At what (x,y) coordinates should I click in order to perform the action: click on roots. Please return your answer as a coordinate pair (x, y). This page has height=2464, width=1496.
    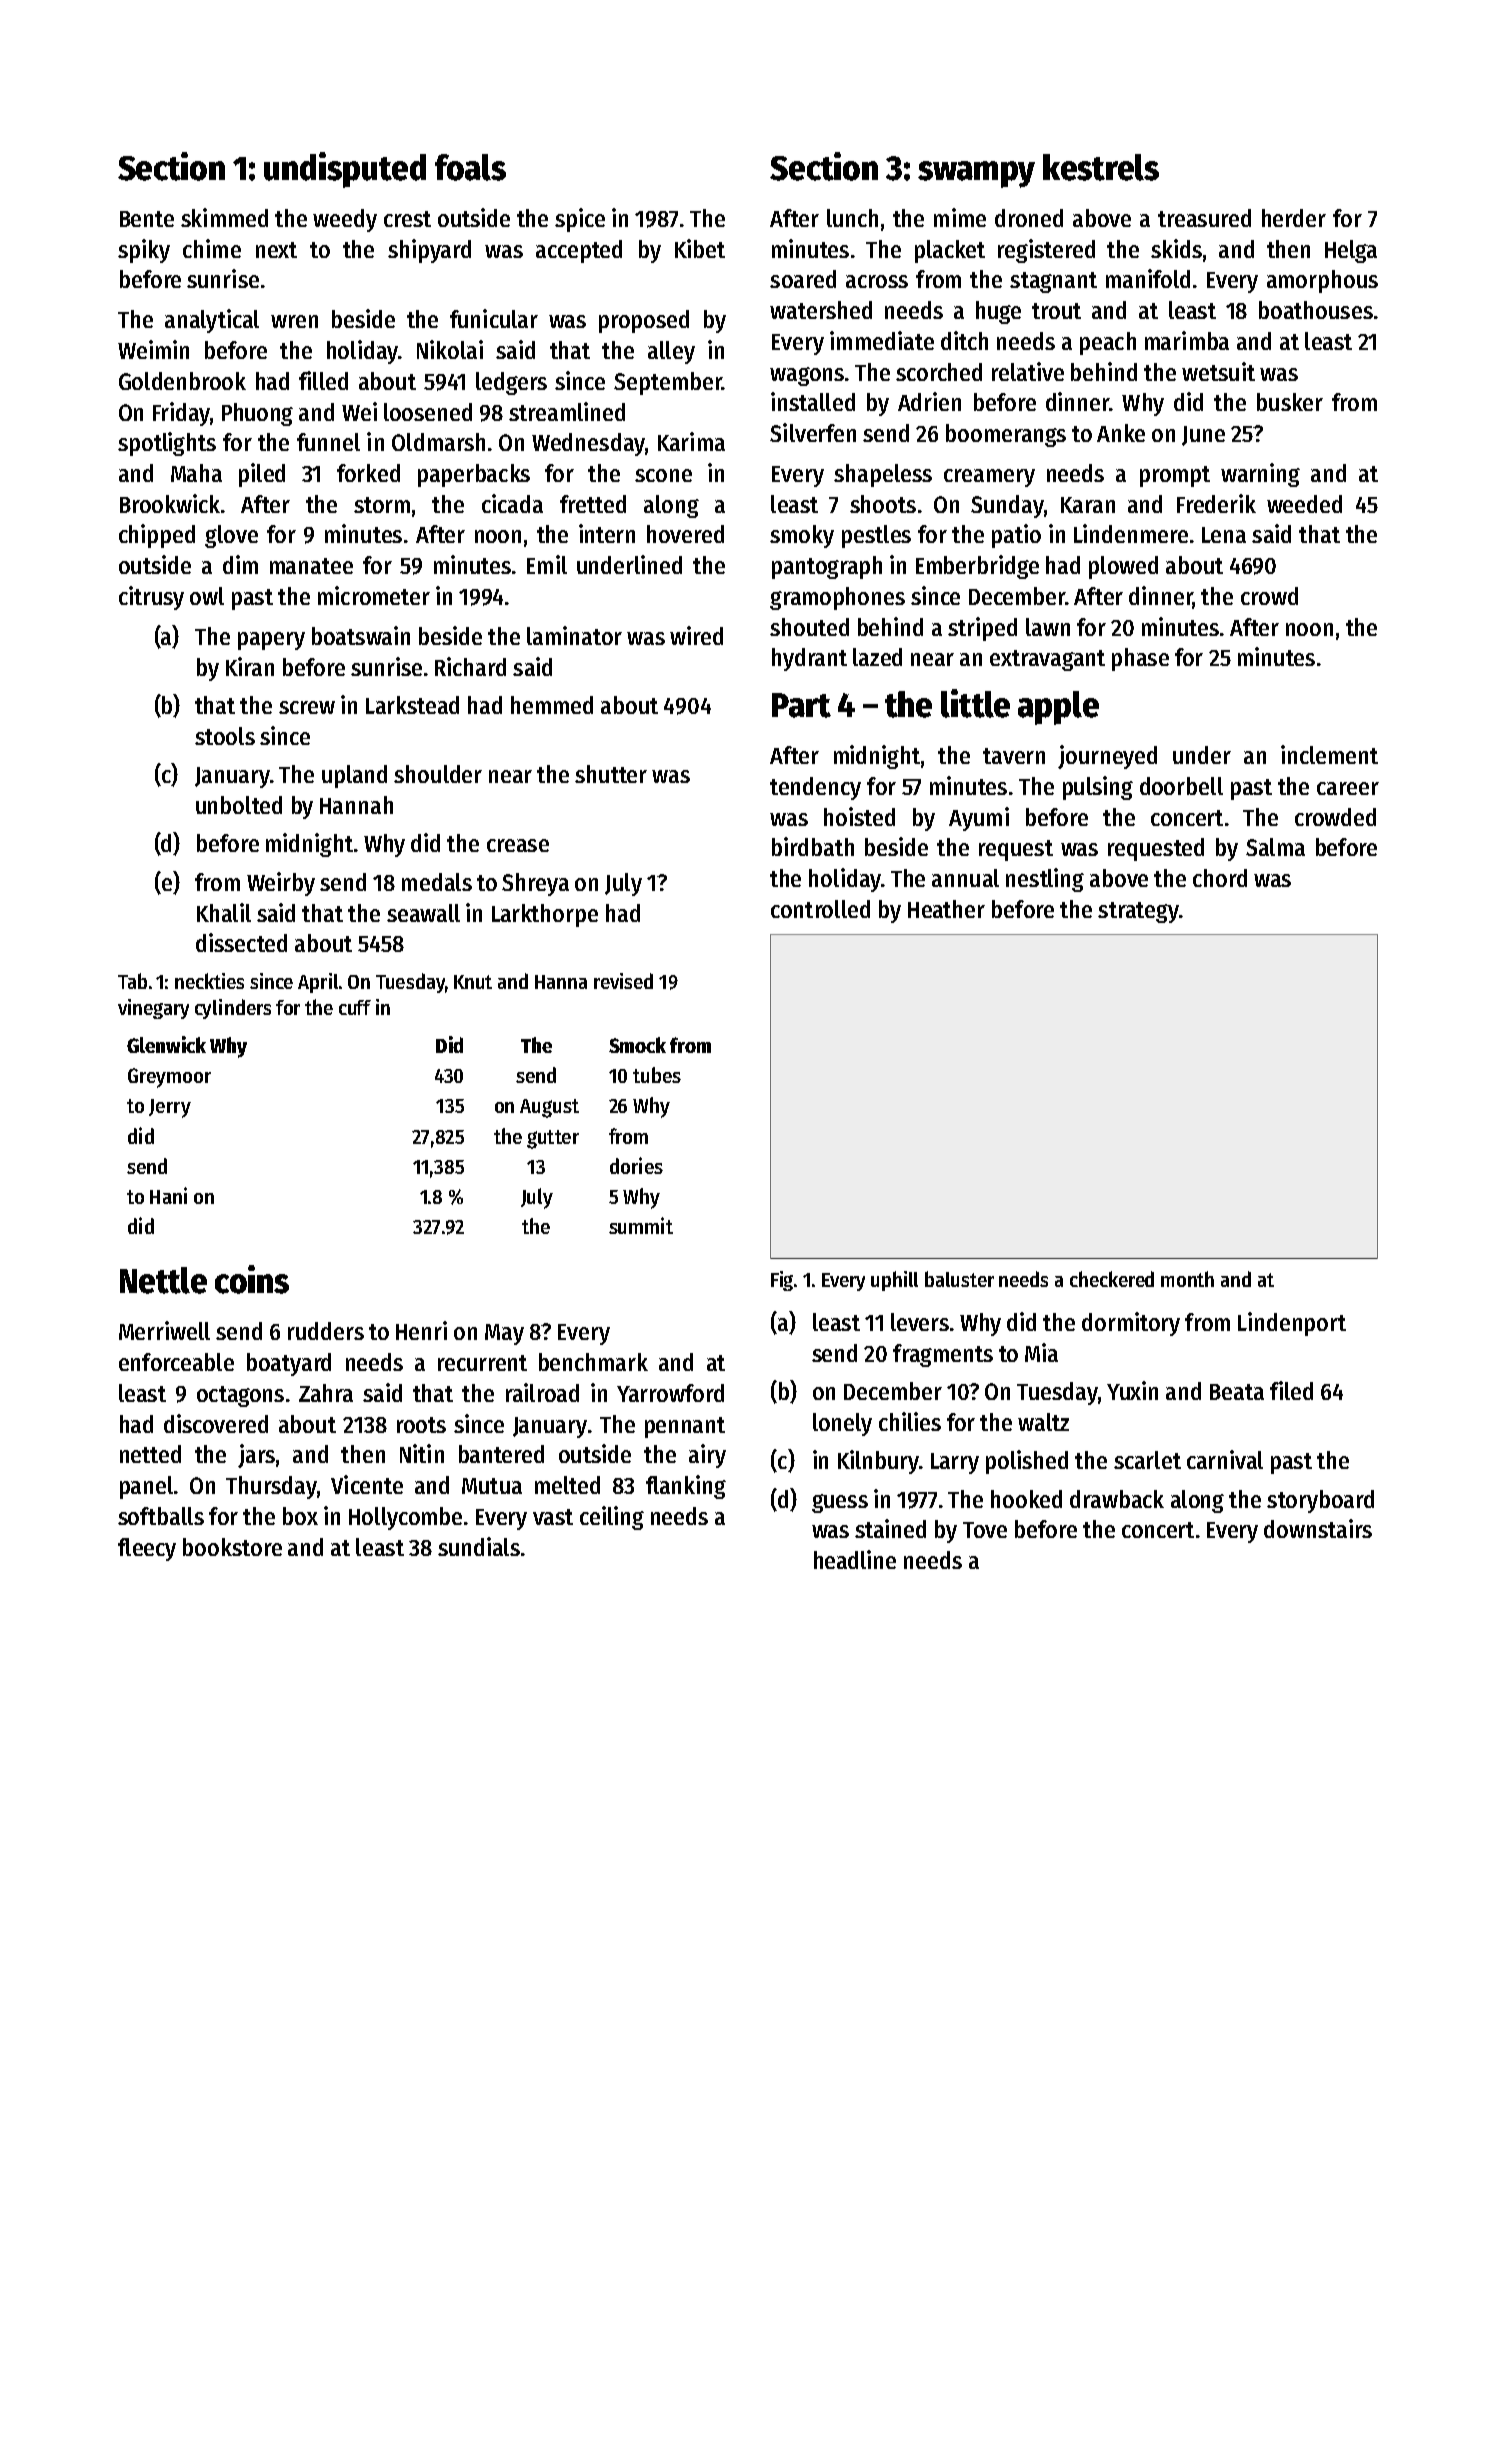
    Looking at the image, I should click on (421, 1425).
